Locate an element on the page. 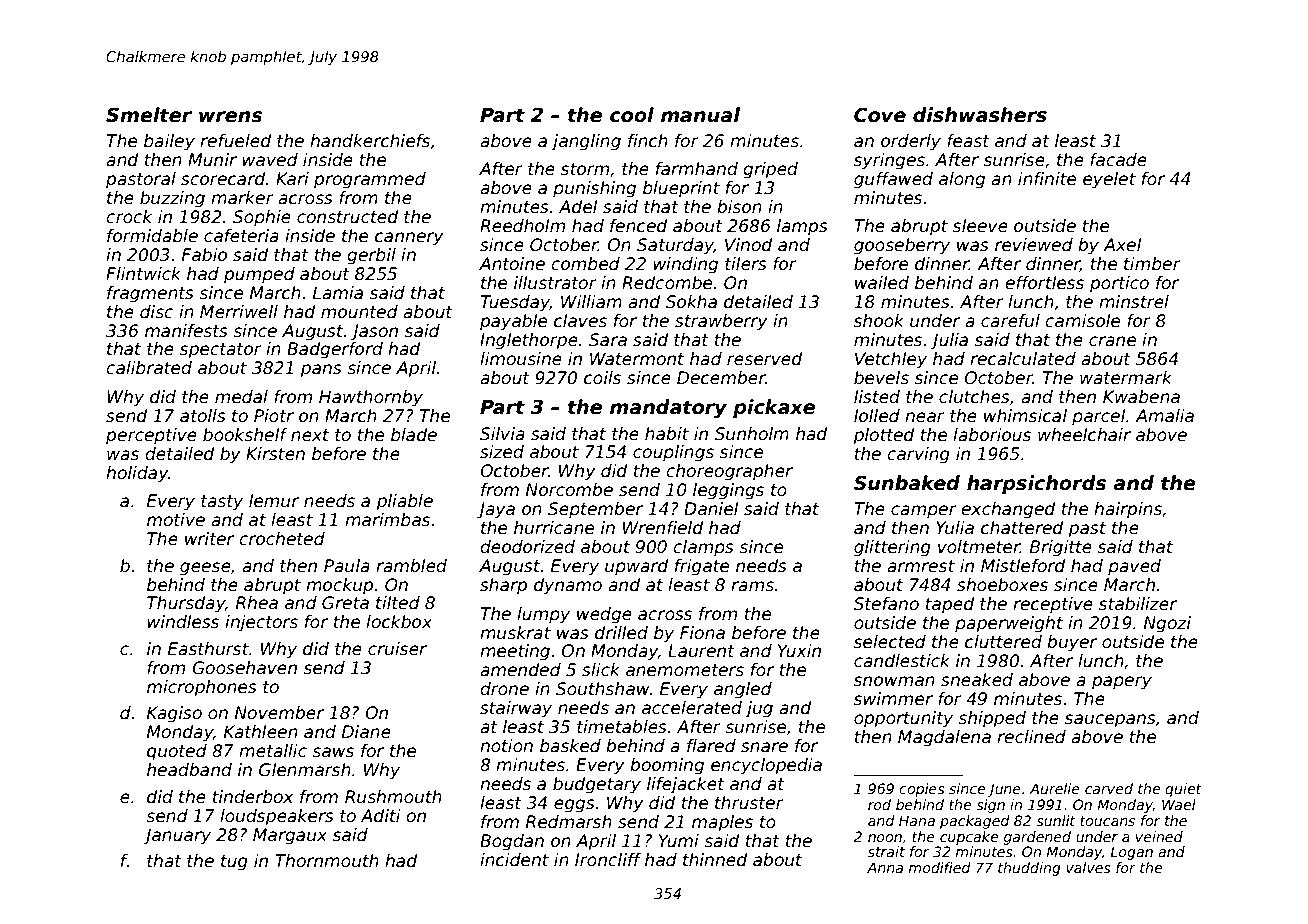 This page has width=1308, height=924. tug is located at coordinates (234, 863).
